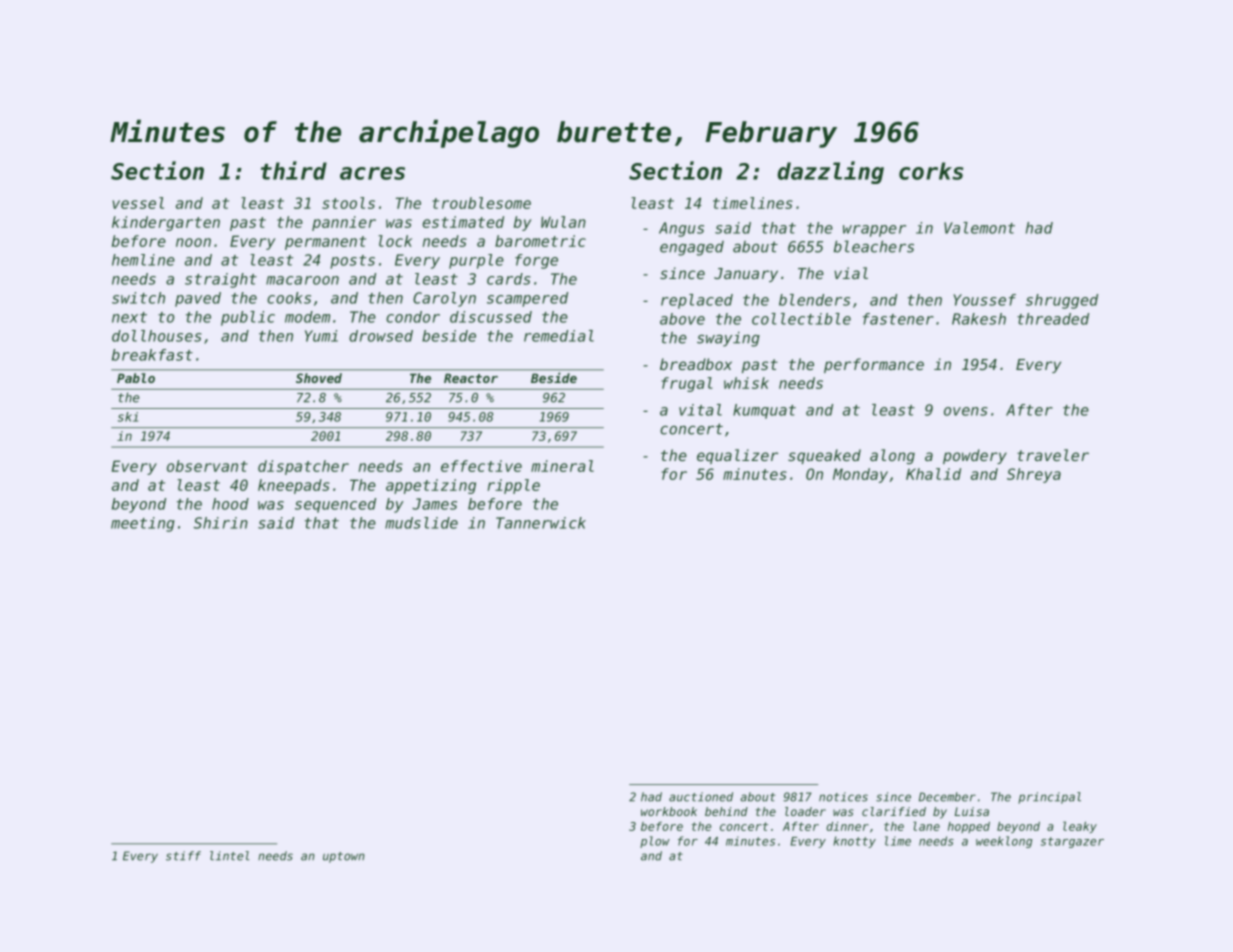 This page has height=952, width=1233. What do you see at coordinates (183, 856) in the page?
I see `stiff` at bounding box center [183, 856].
